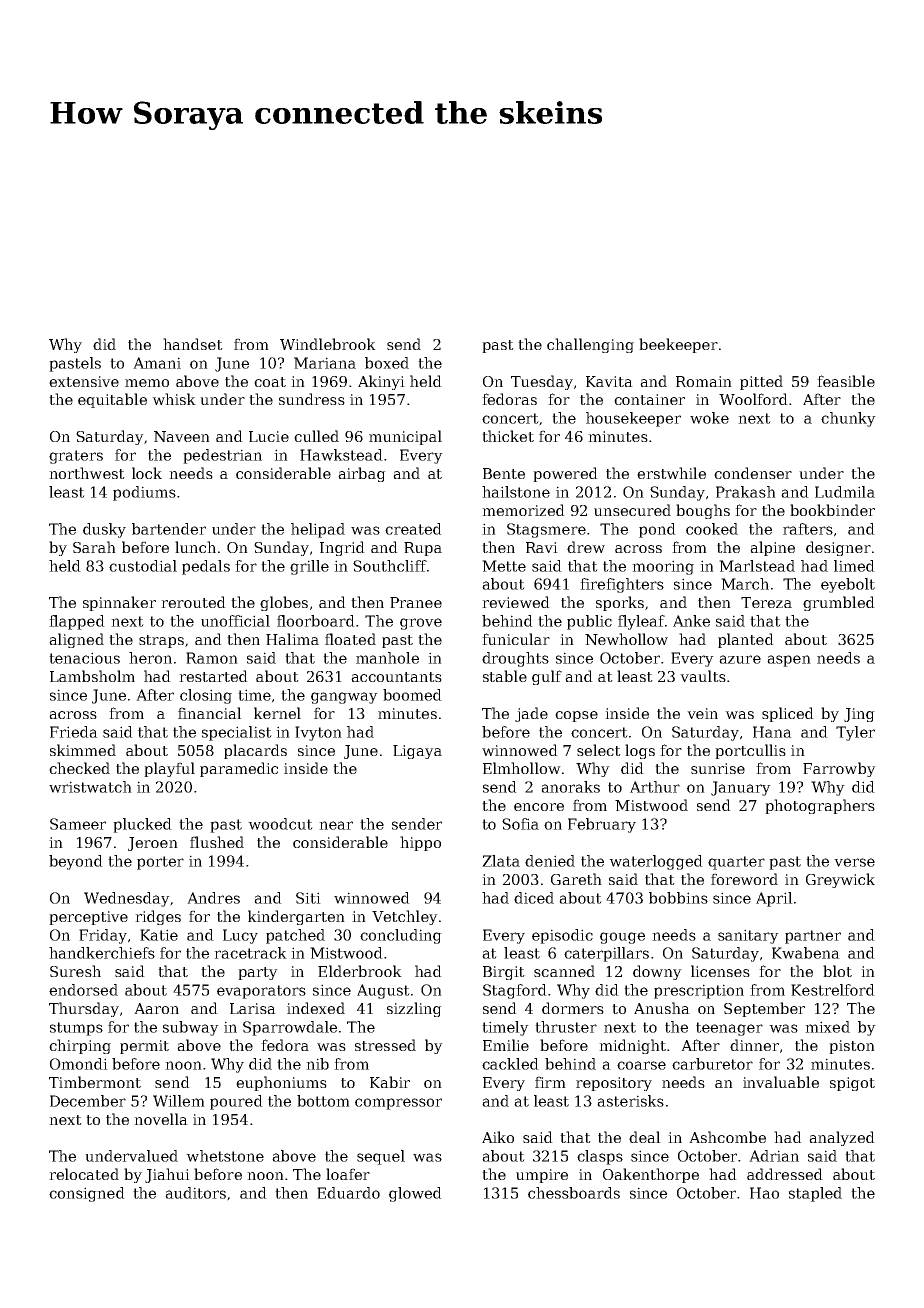 This page has width=924, height=1308. I want to click on Greywick, so click(840, 880).
